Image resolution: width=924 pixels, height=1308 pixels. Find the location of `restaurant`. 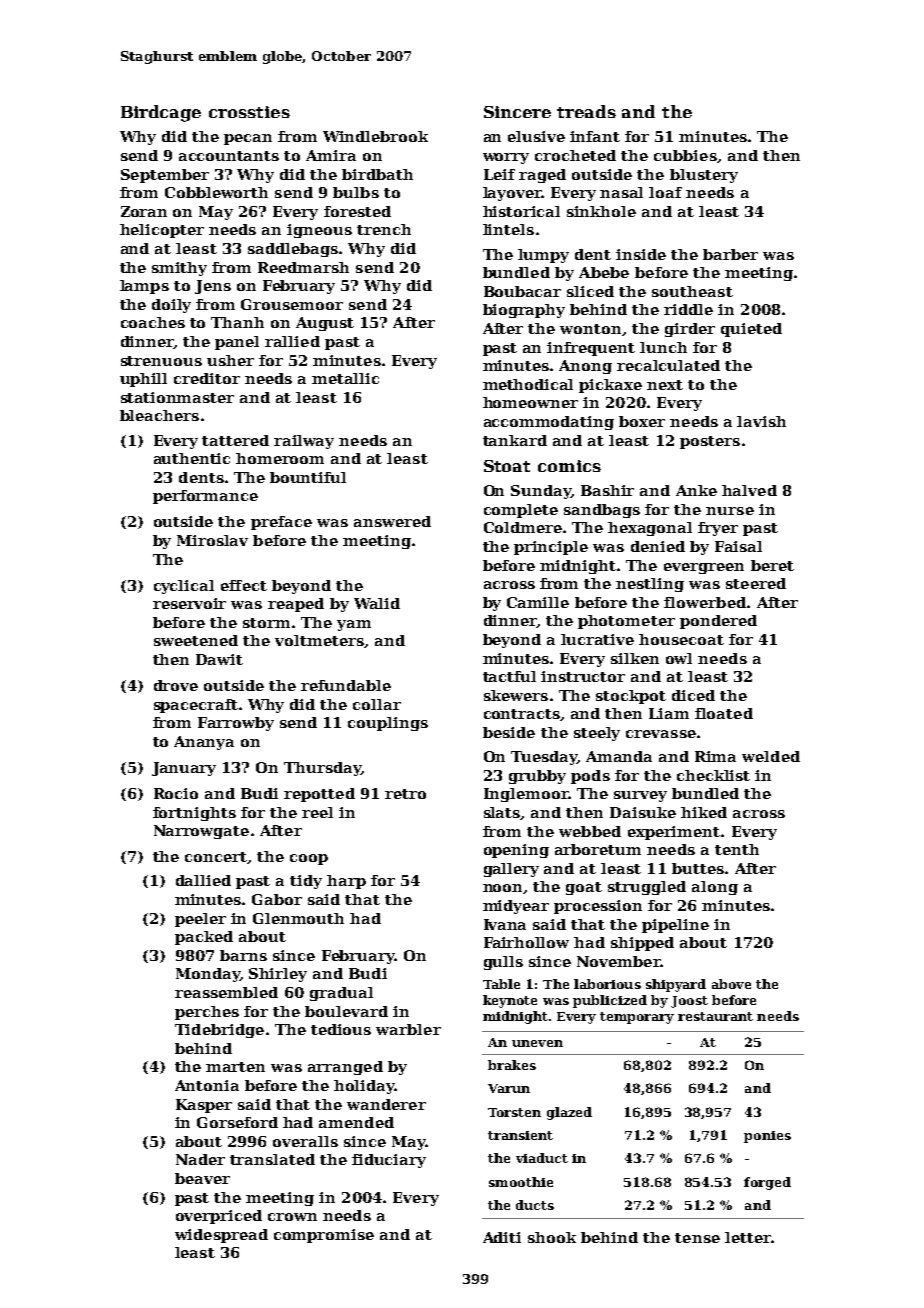

restaurant is located at coordinates (715, 1016).
